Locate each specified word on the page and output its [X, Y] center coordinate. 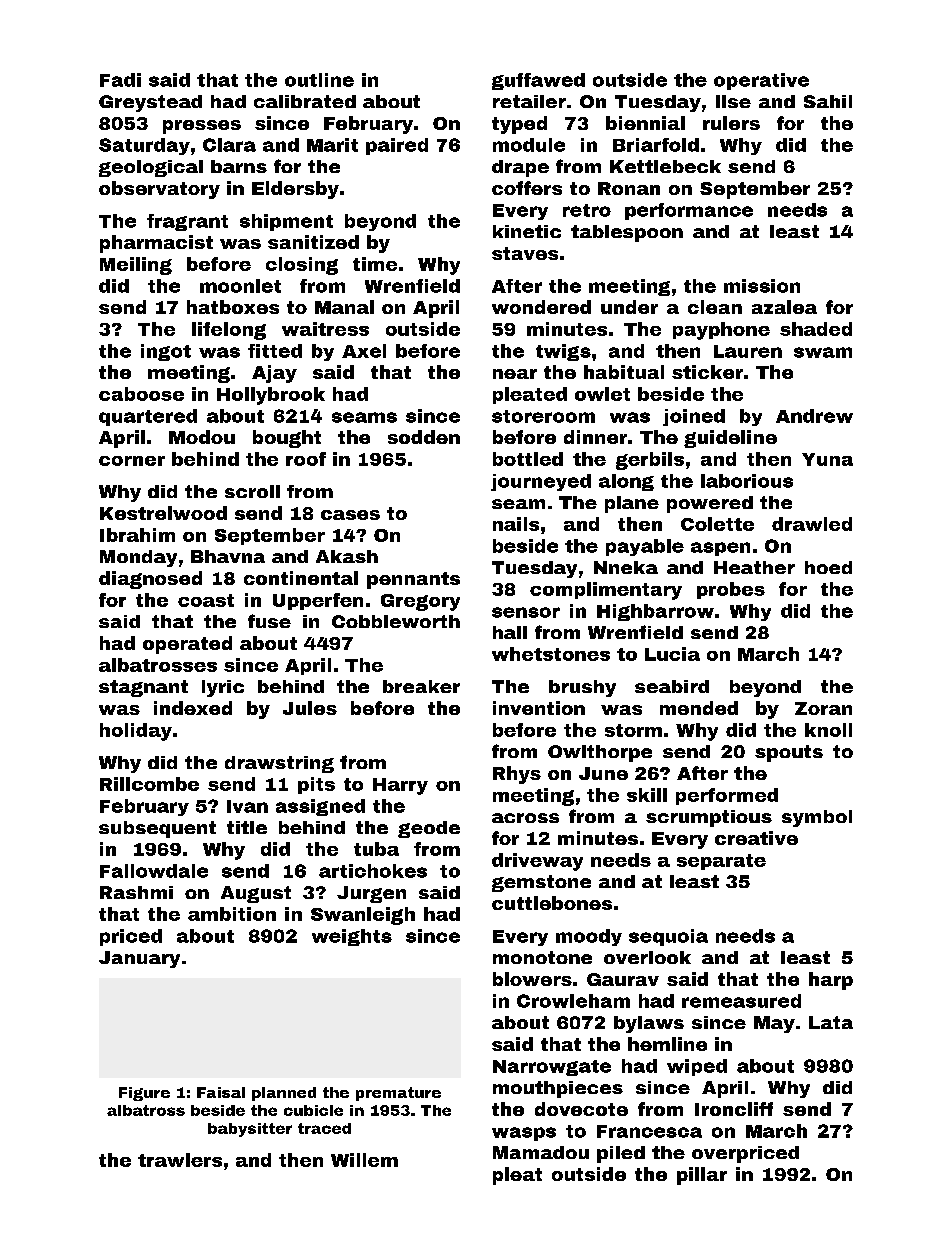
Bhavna [228, 556]
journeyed [541, 482]
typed [519, 125]
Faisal [221, 1092]
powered [710, 504]
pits [316, 785]
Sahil [828, 101]
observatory [159, 190]
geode [429, 829]
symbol [817, 818]
